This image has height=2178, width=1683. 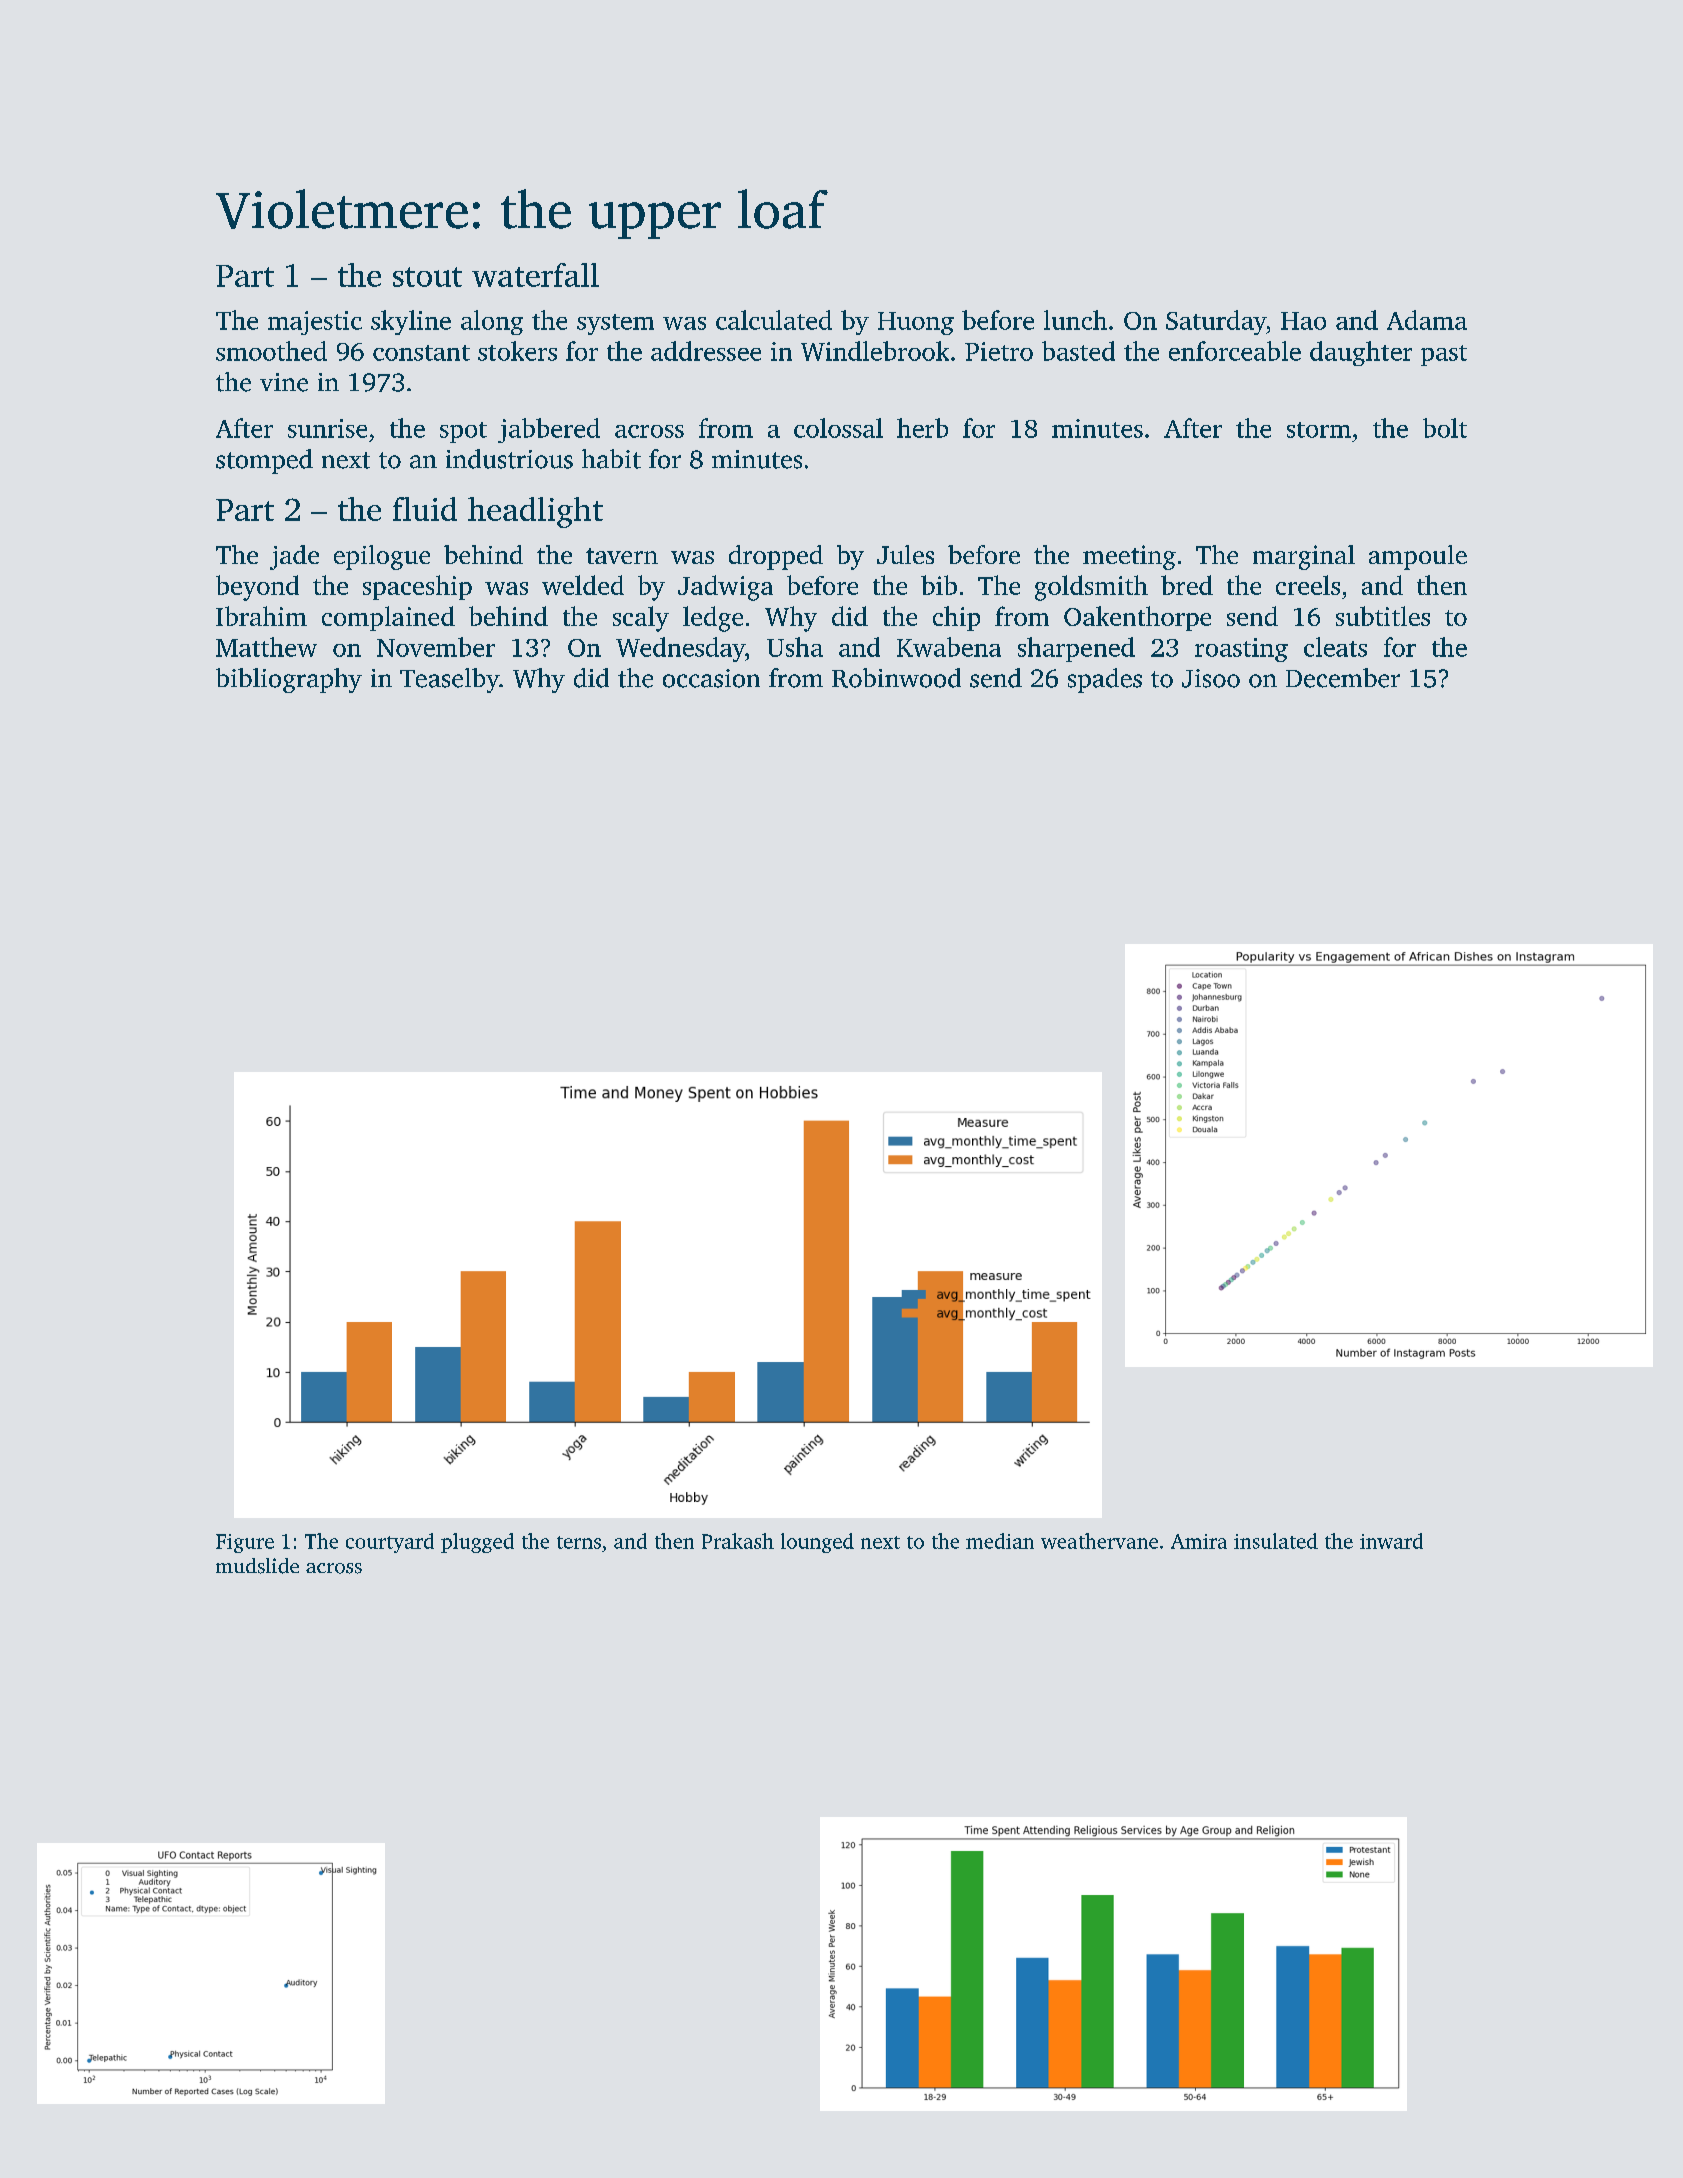 What do you see at coordinates (257, 1566) in the image?
I see `mudslide` at bounding box center [257, 1566].
